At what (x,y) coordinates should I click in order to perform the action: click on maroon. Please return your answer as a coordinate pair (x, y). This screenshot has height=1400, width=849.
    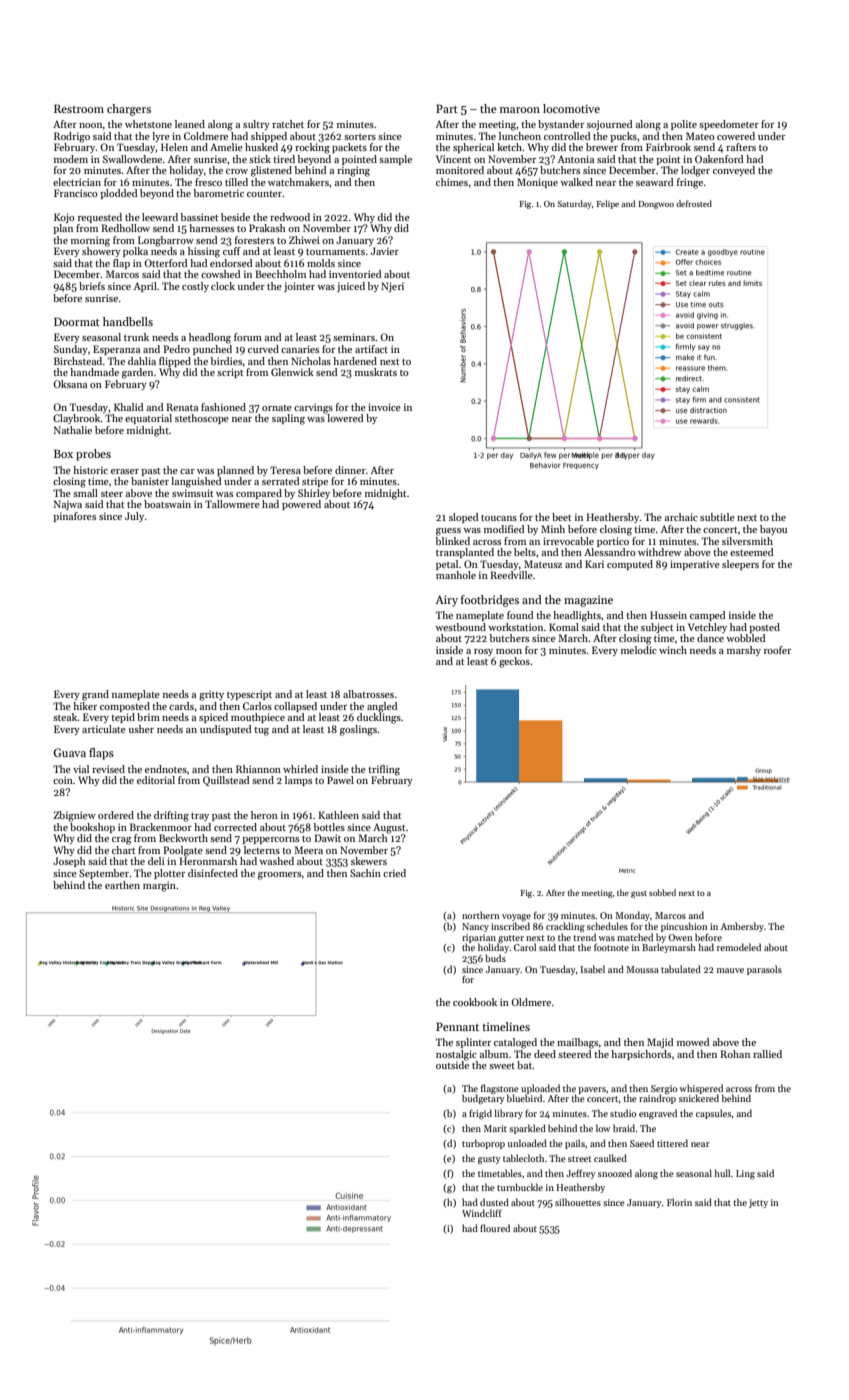
    Looking at the image, I should click on (520, 110).
